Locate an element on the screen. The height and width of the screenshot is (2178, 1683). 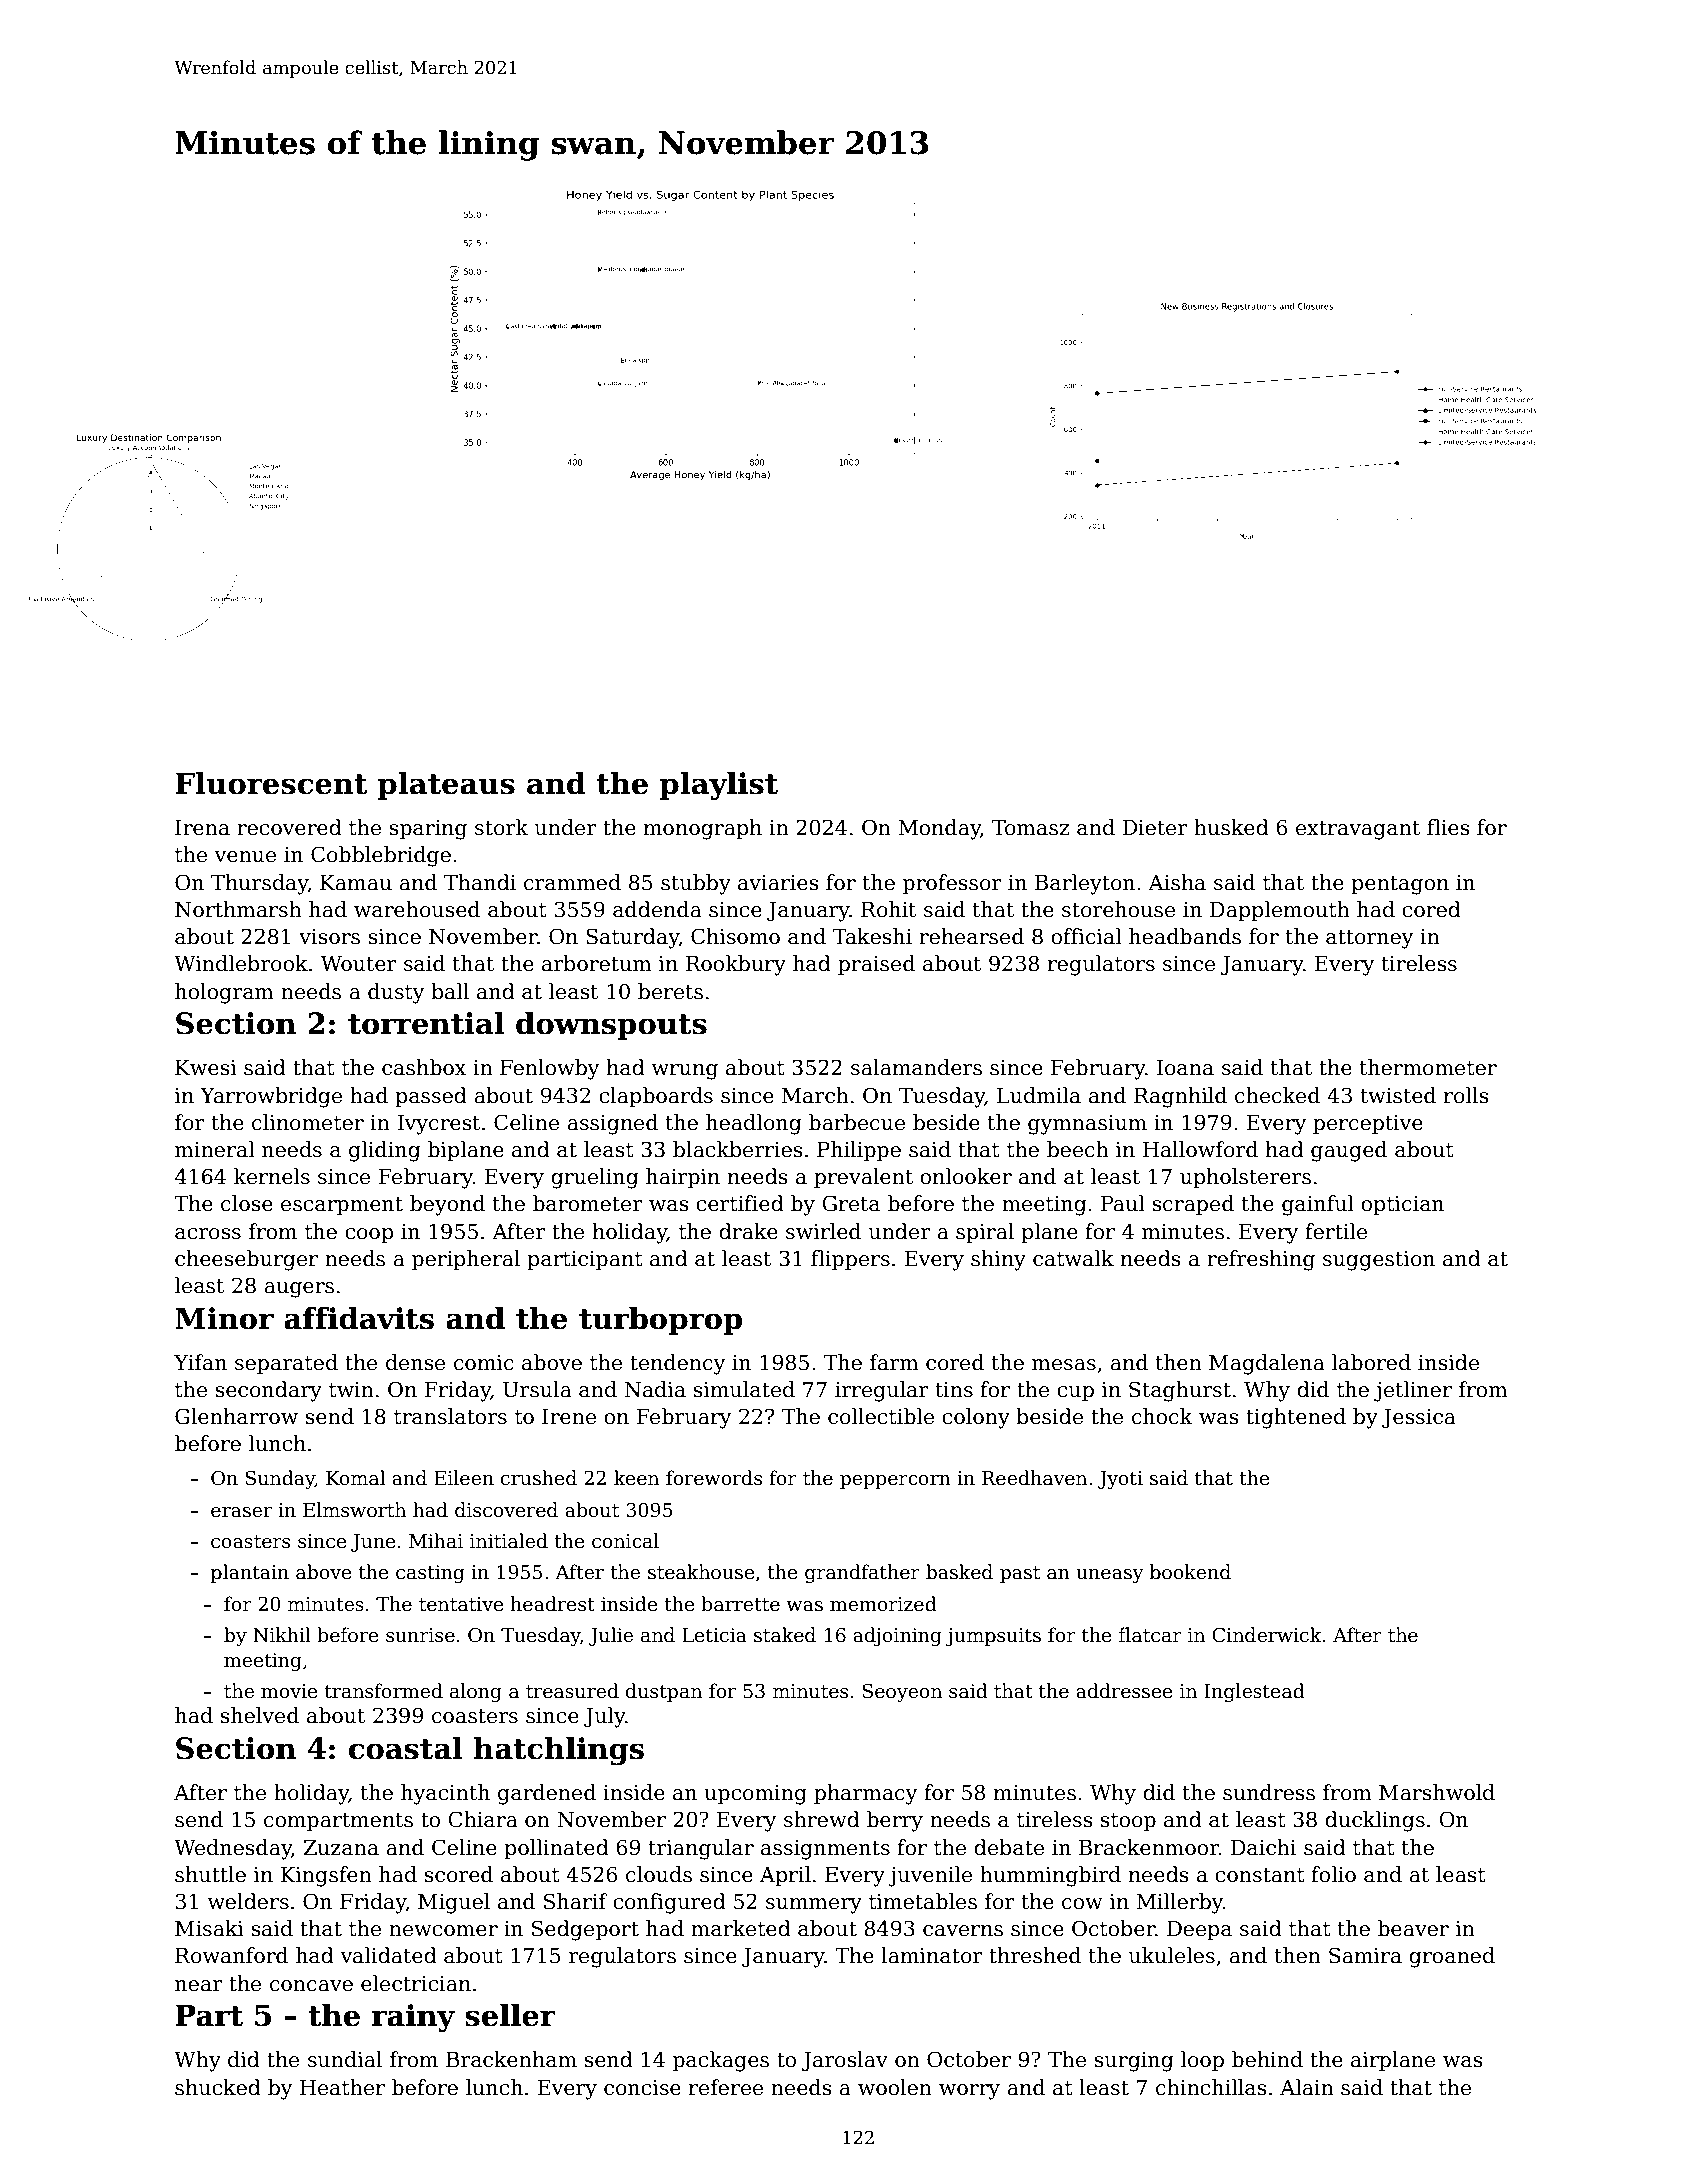
Aisha is located at coordinates (1177, 882).
